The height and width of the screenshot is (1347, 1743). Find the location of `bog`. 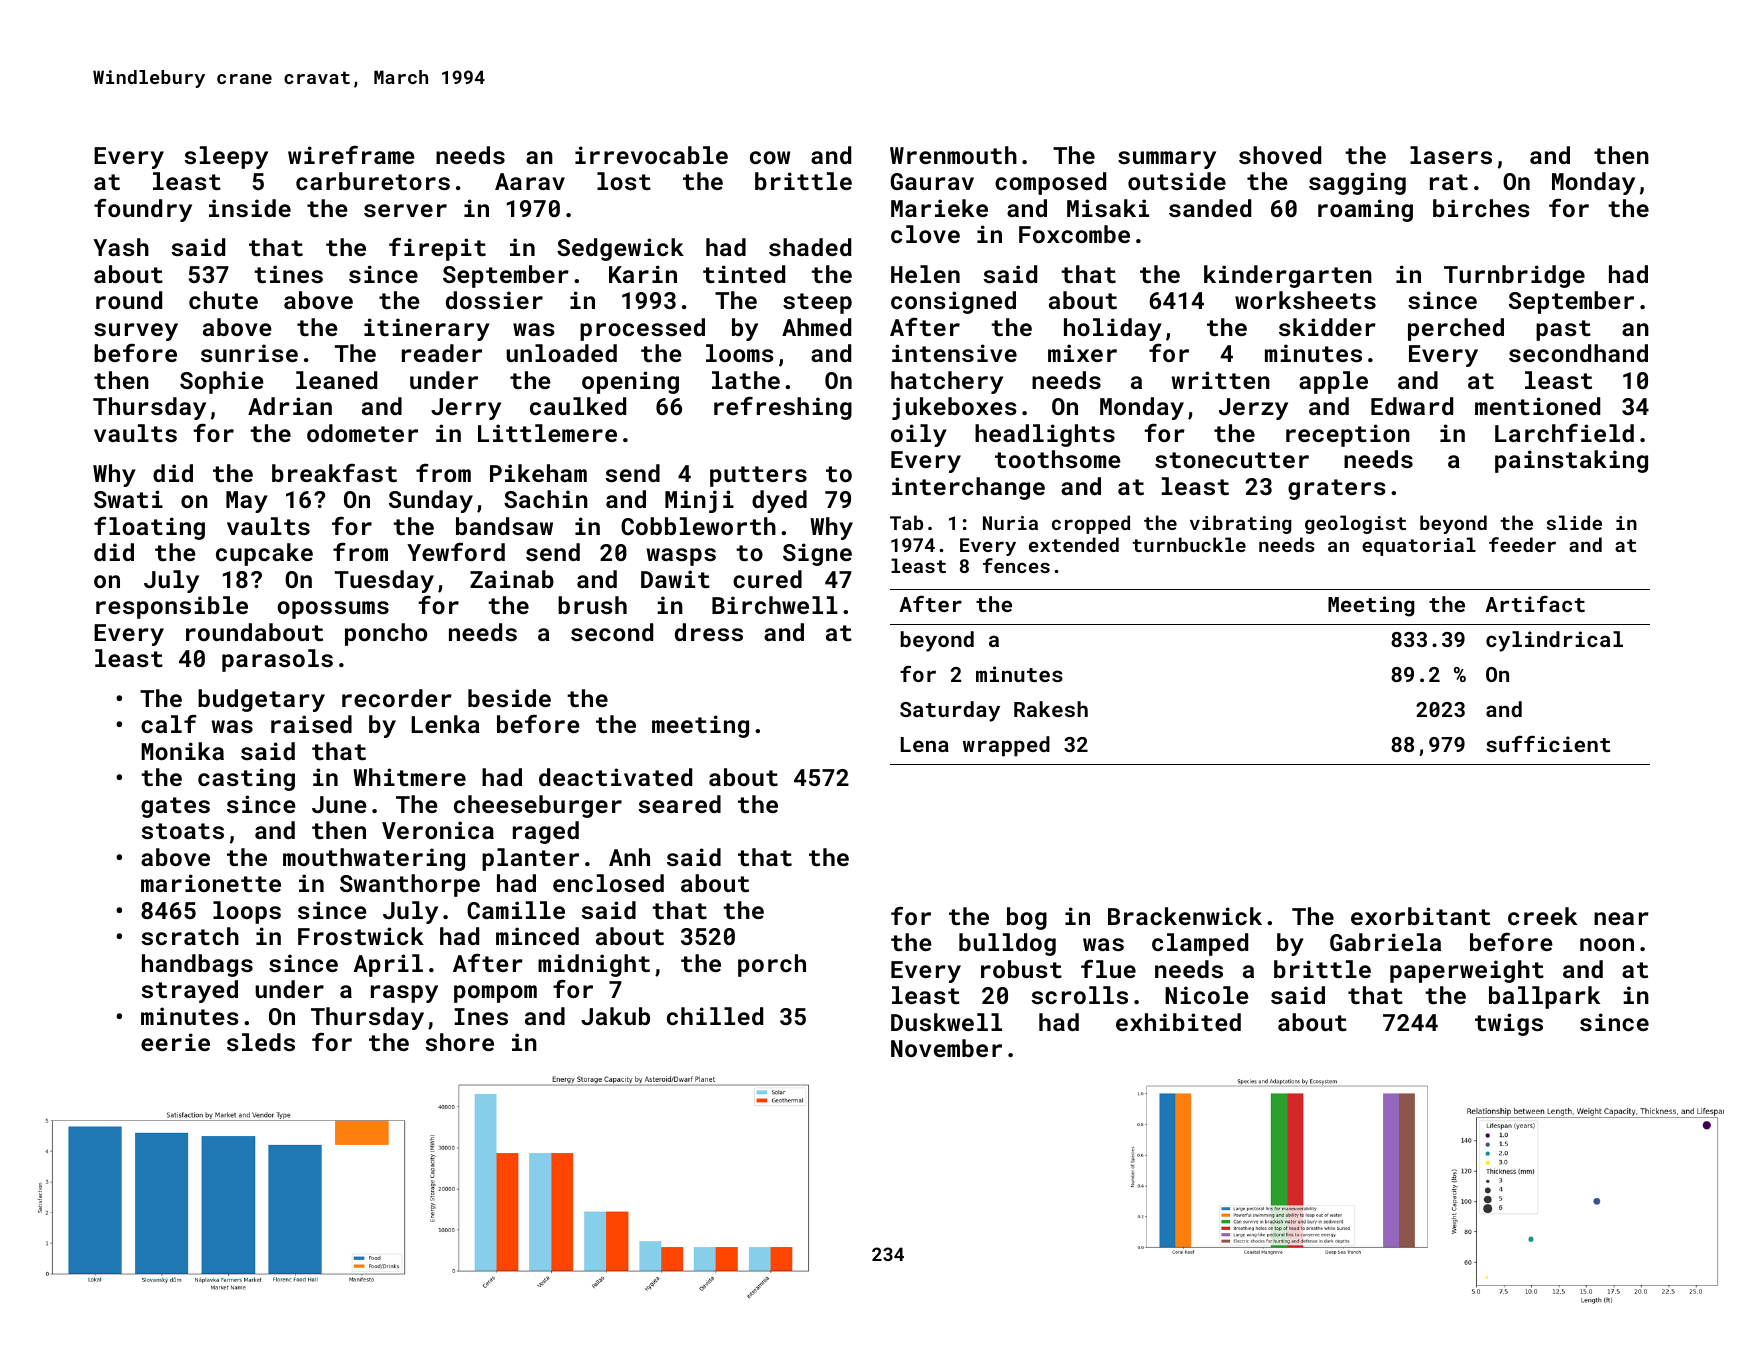

bog is located at coordinates (1027, 918).
